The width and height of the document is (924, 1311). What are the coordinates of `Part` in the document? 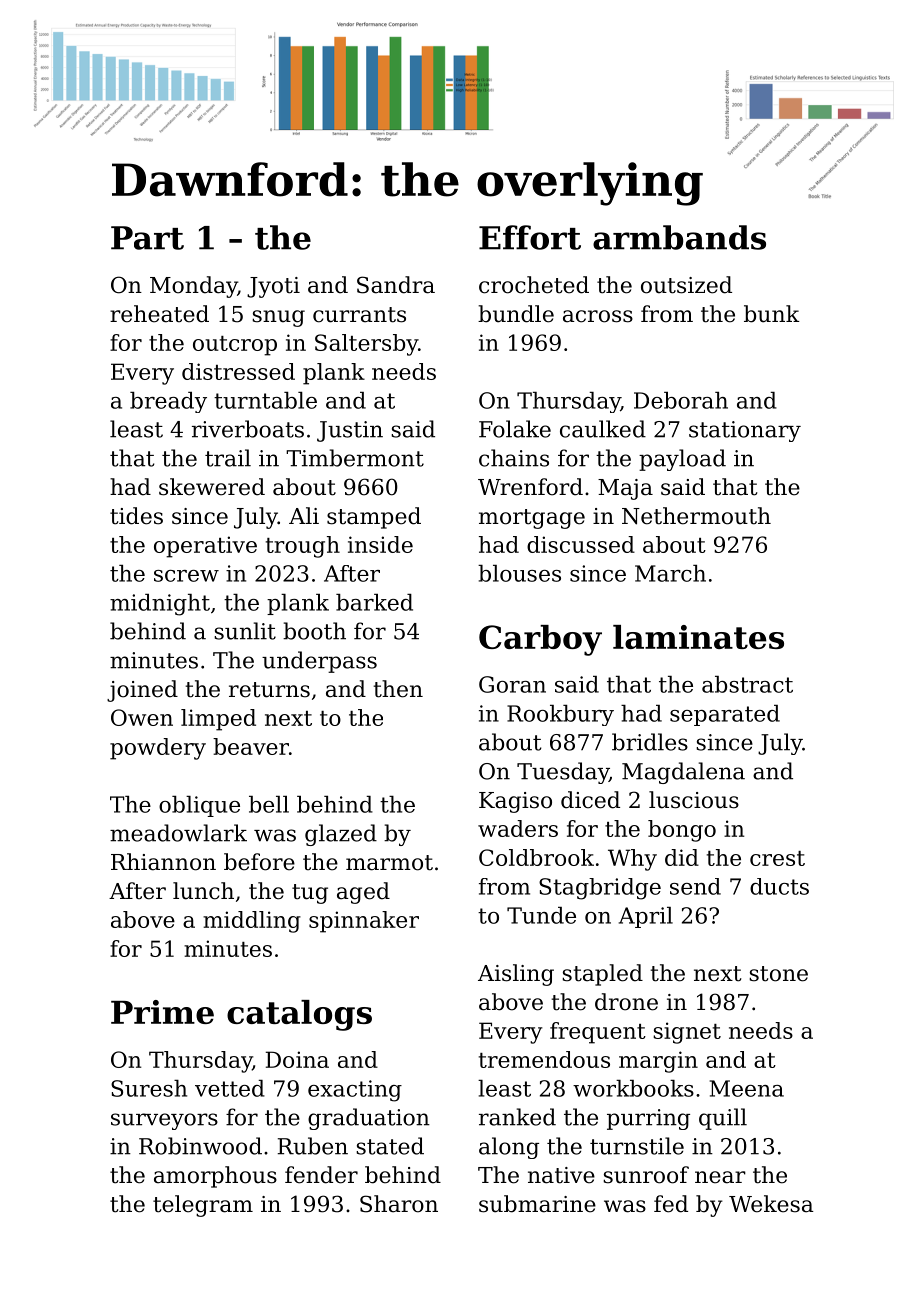 It's located at (147, 238).
